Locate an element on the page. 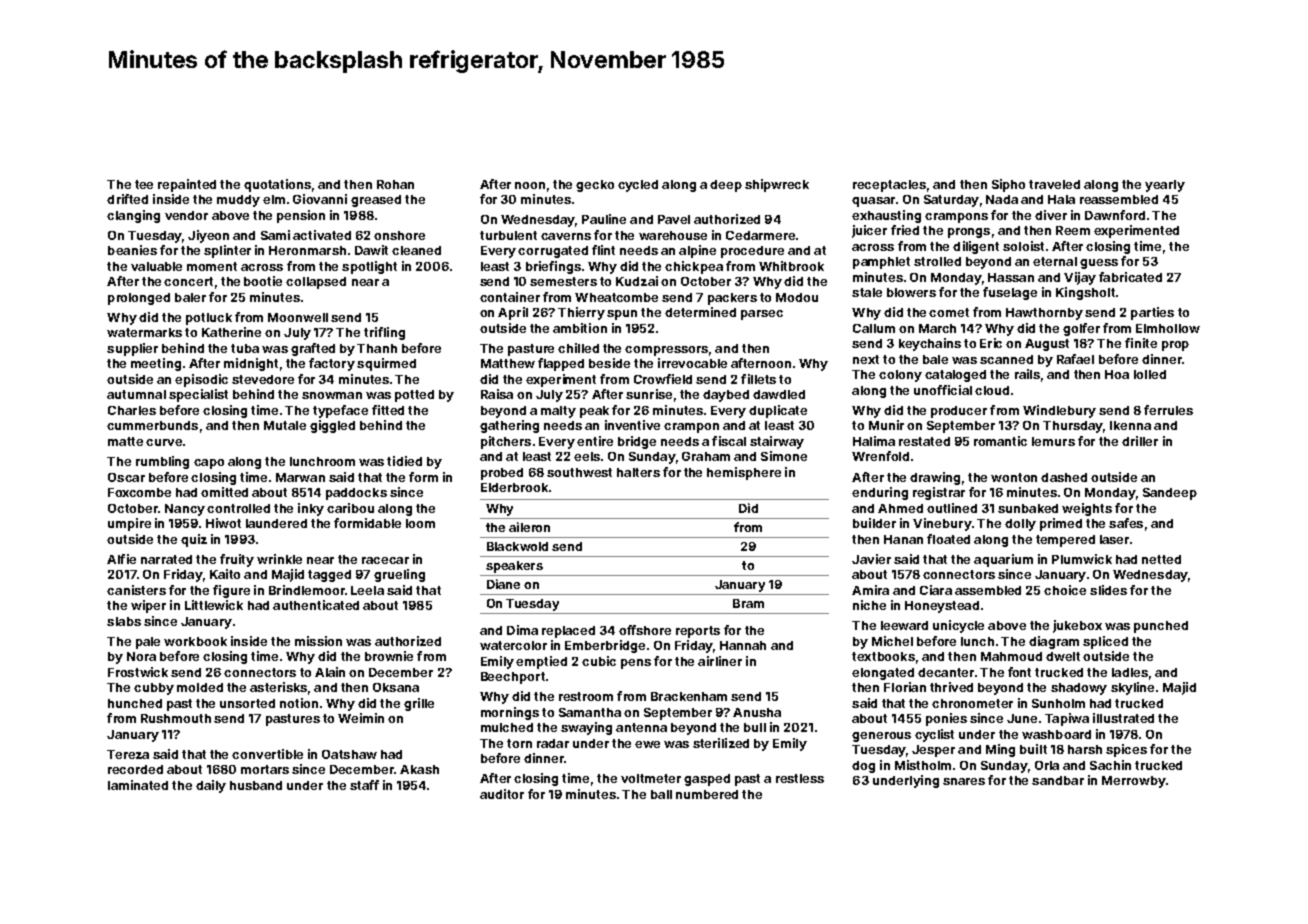 The height and width of the page is (924, 1308). staff is located at coordinates (364, 785).
